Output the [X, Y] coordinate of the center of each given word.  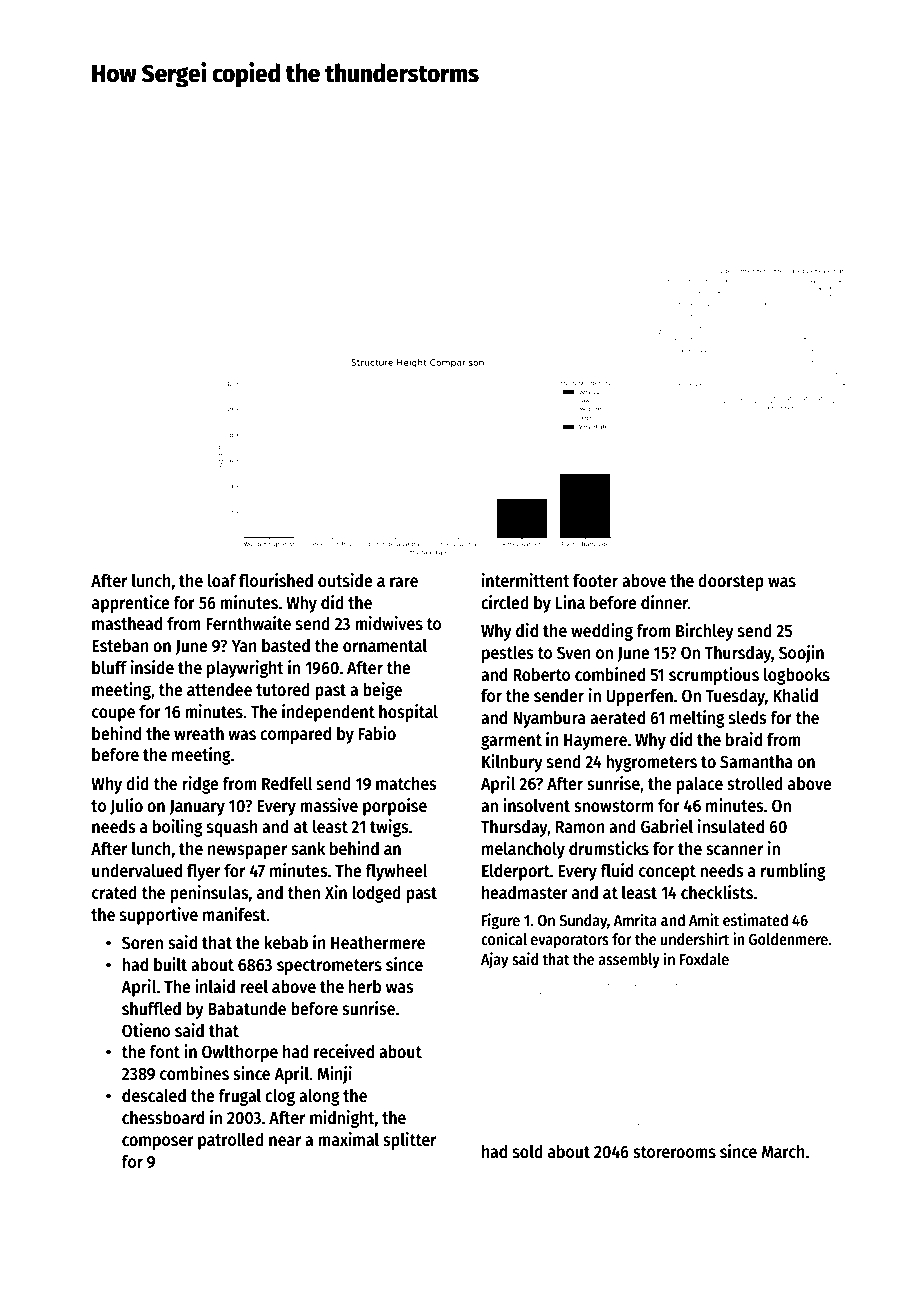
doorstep [731, 582]
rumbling [793, 872]
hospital [408, 713]
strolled [755, 783]
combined [610, 674]
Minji [334, 1075]
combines [194, 1073]
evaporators [570, 941]
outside [345, 580]
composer [158, 1143]
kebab [286, 942]
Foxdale [704, 959]
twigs [389, 828]
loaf [222, 581]
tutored [283, 689]
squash [232, 828]
